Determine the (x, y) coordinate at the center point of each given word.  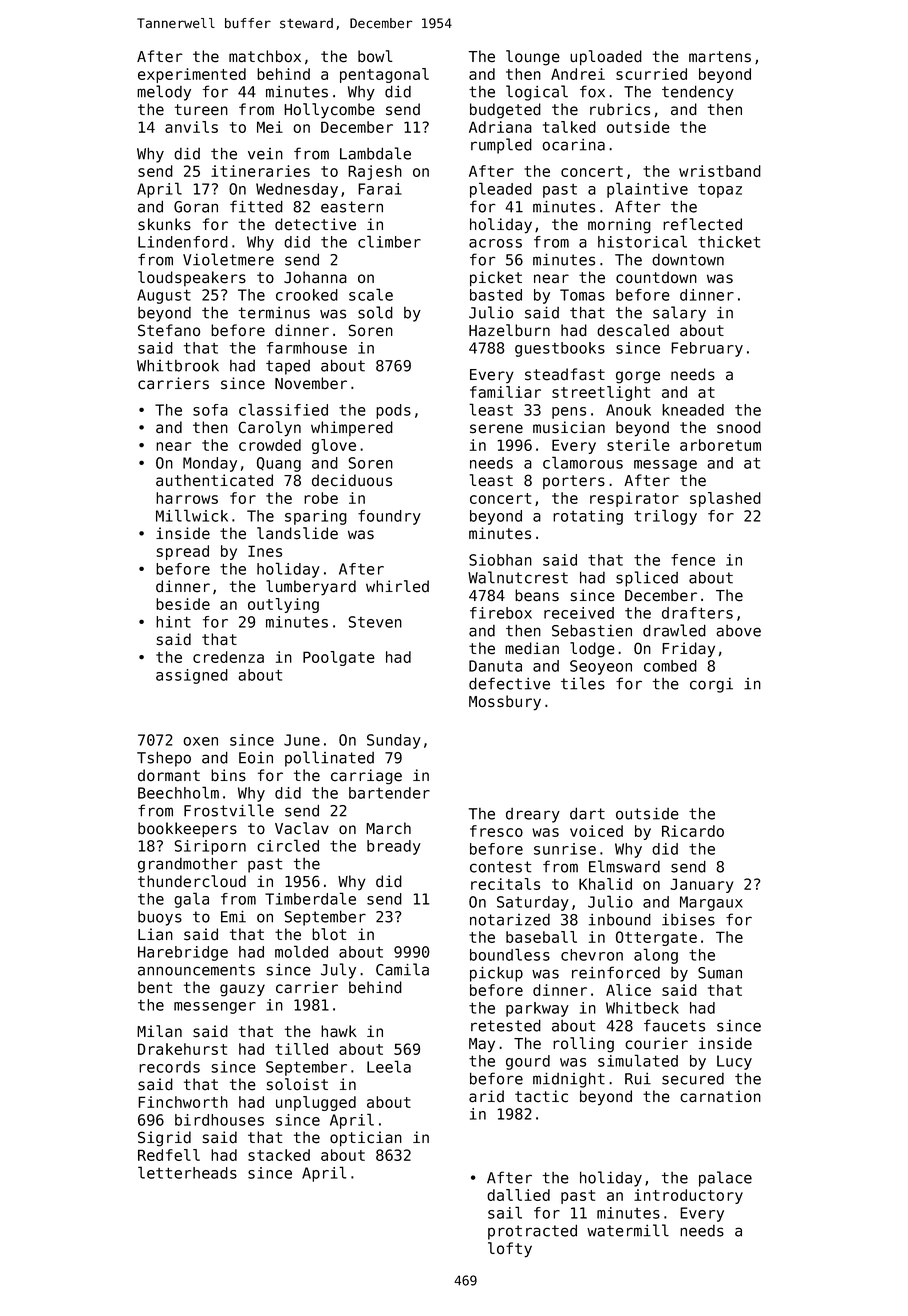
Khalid (605, 884)
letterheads (187, 1172)
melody (164, 93)
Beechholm (178, 792)
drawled (674, 630)
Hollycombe (329, 111)
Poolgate (339, 658)
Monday (210, 464)
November (311, 383)
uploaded (606, 58)
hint (173, 622)
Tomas (582, 295)
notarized (510, 920)
